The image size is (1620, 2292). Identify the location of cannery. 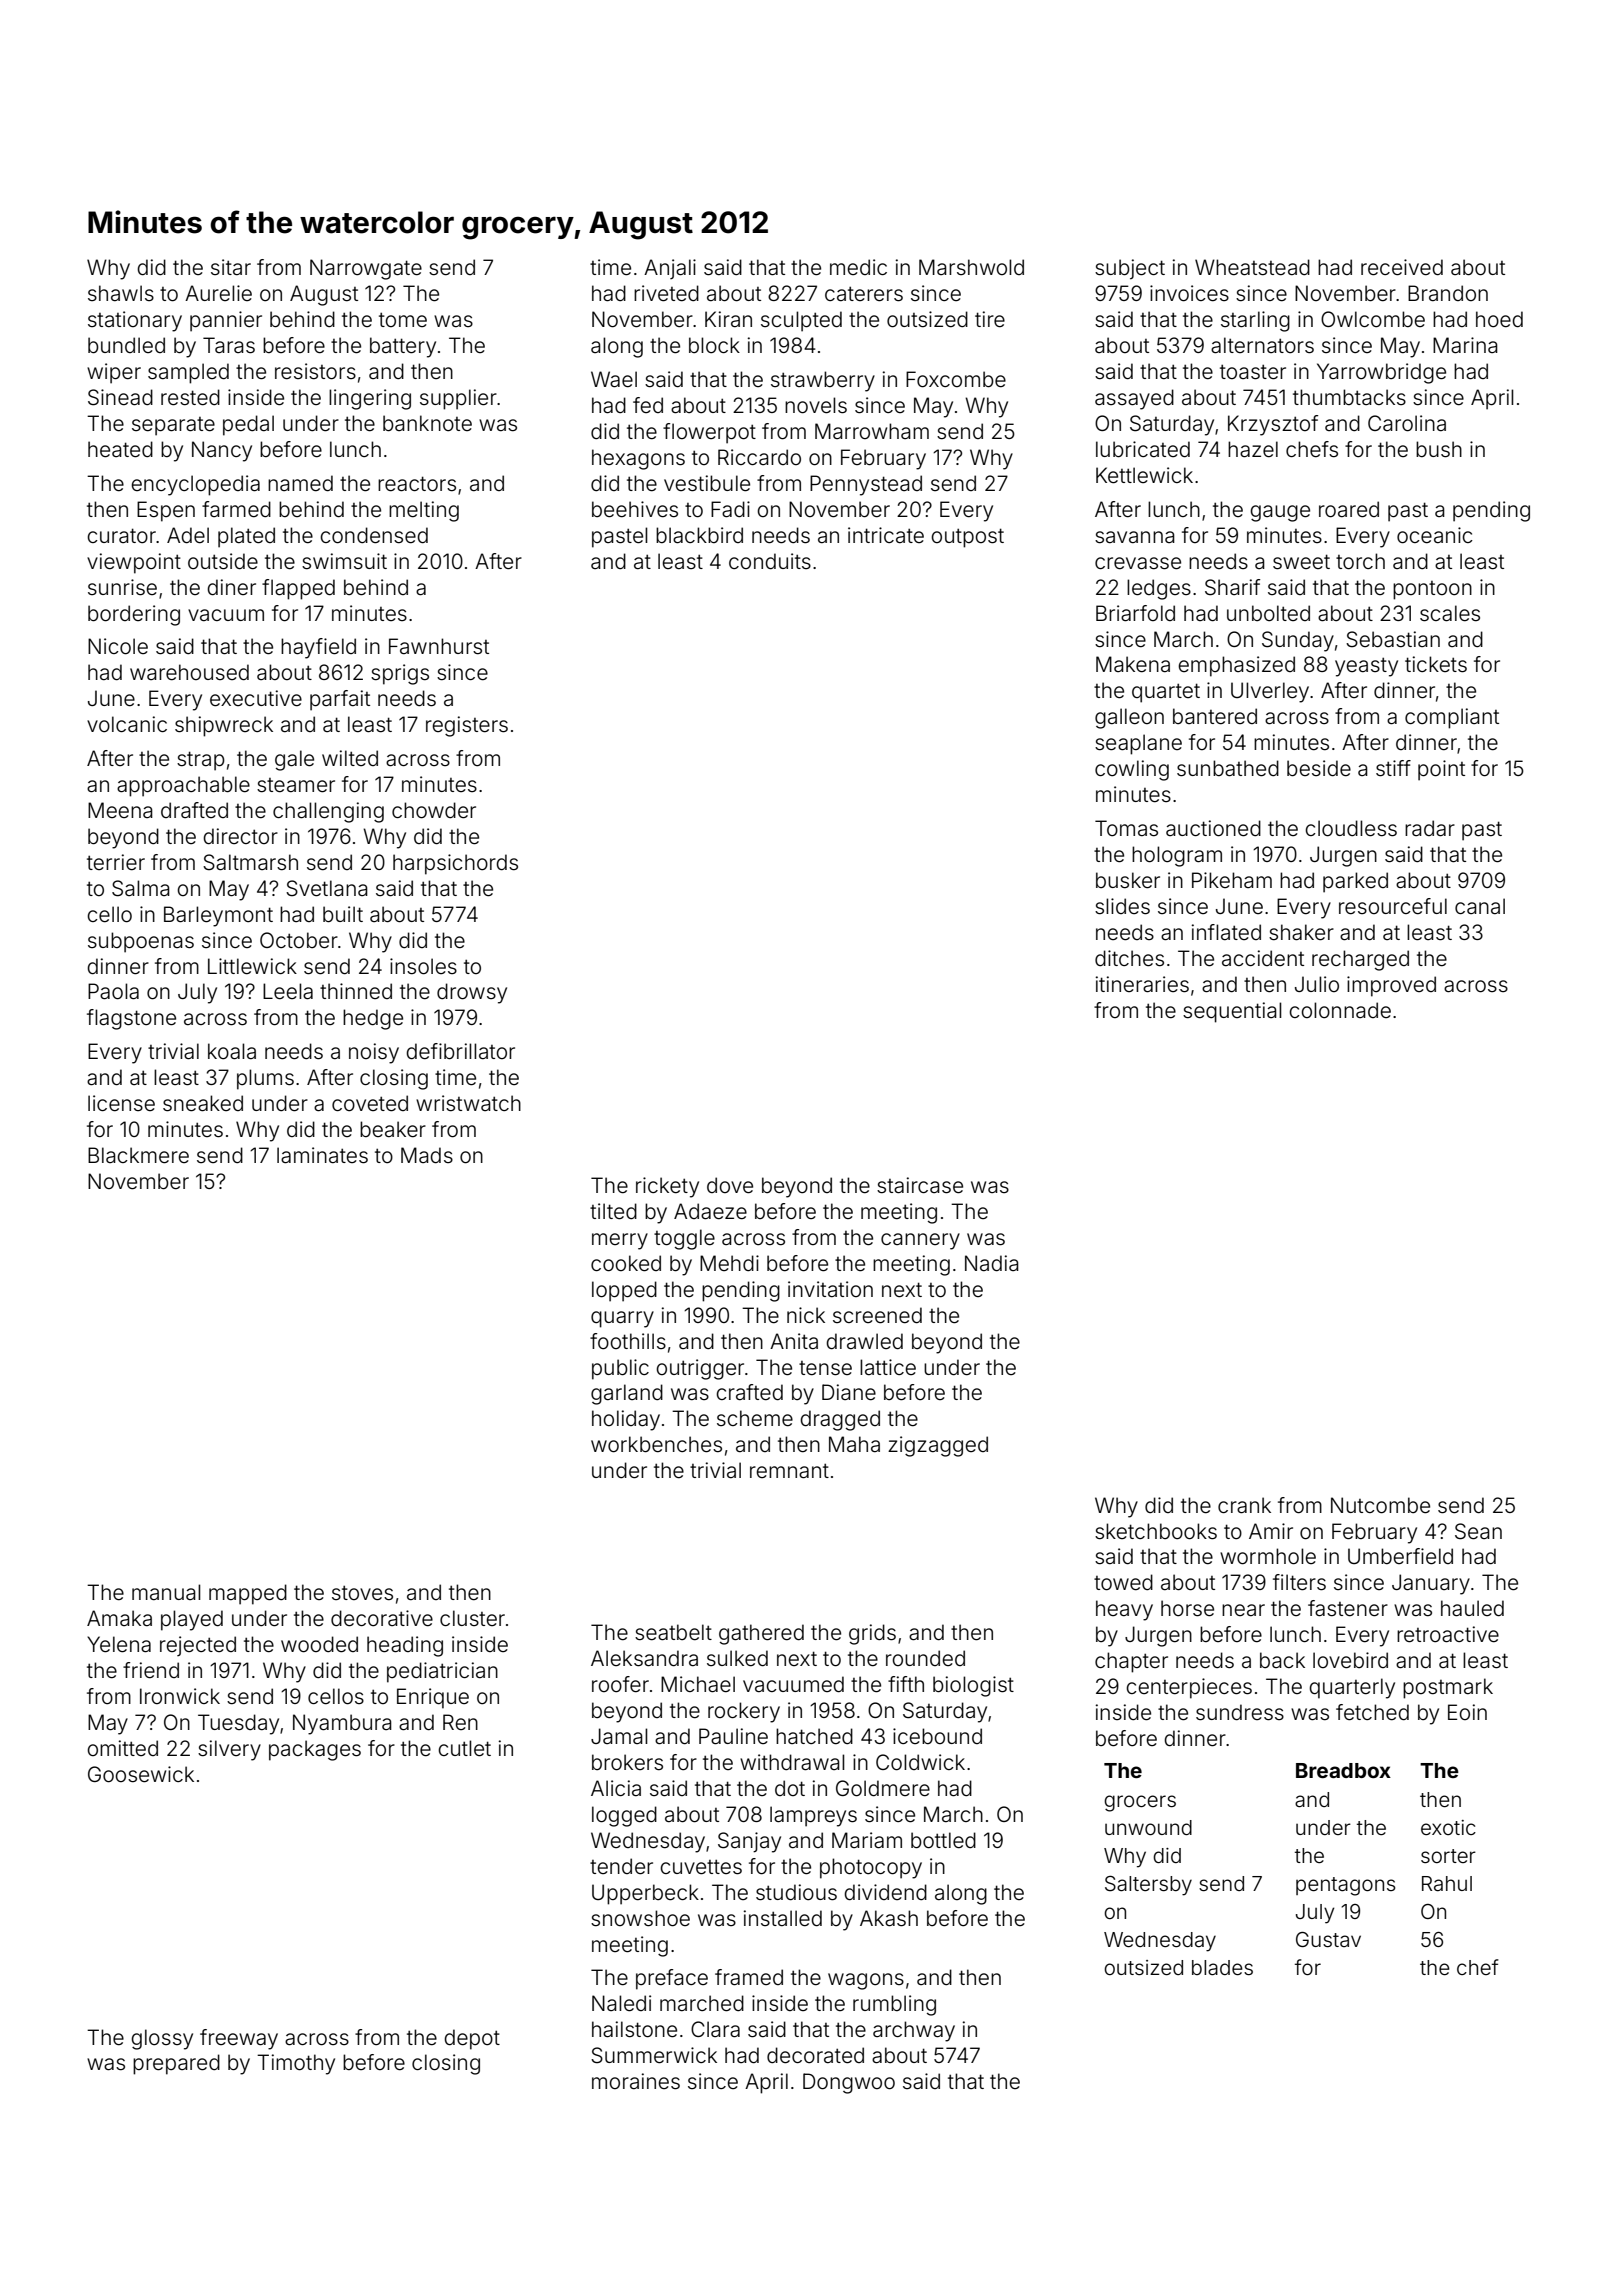
(920, 1241).
